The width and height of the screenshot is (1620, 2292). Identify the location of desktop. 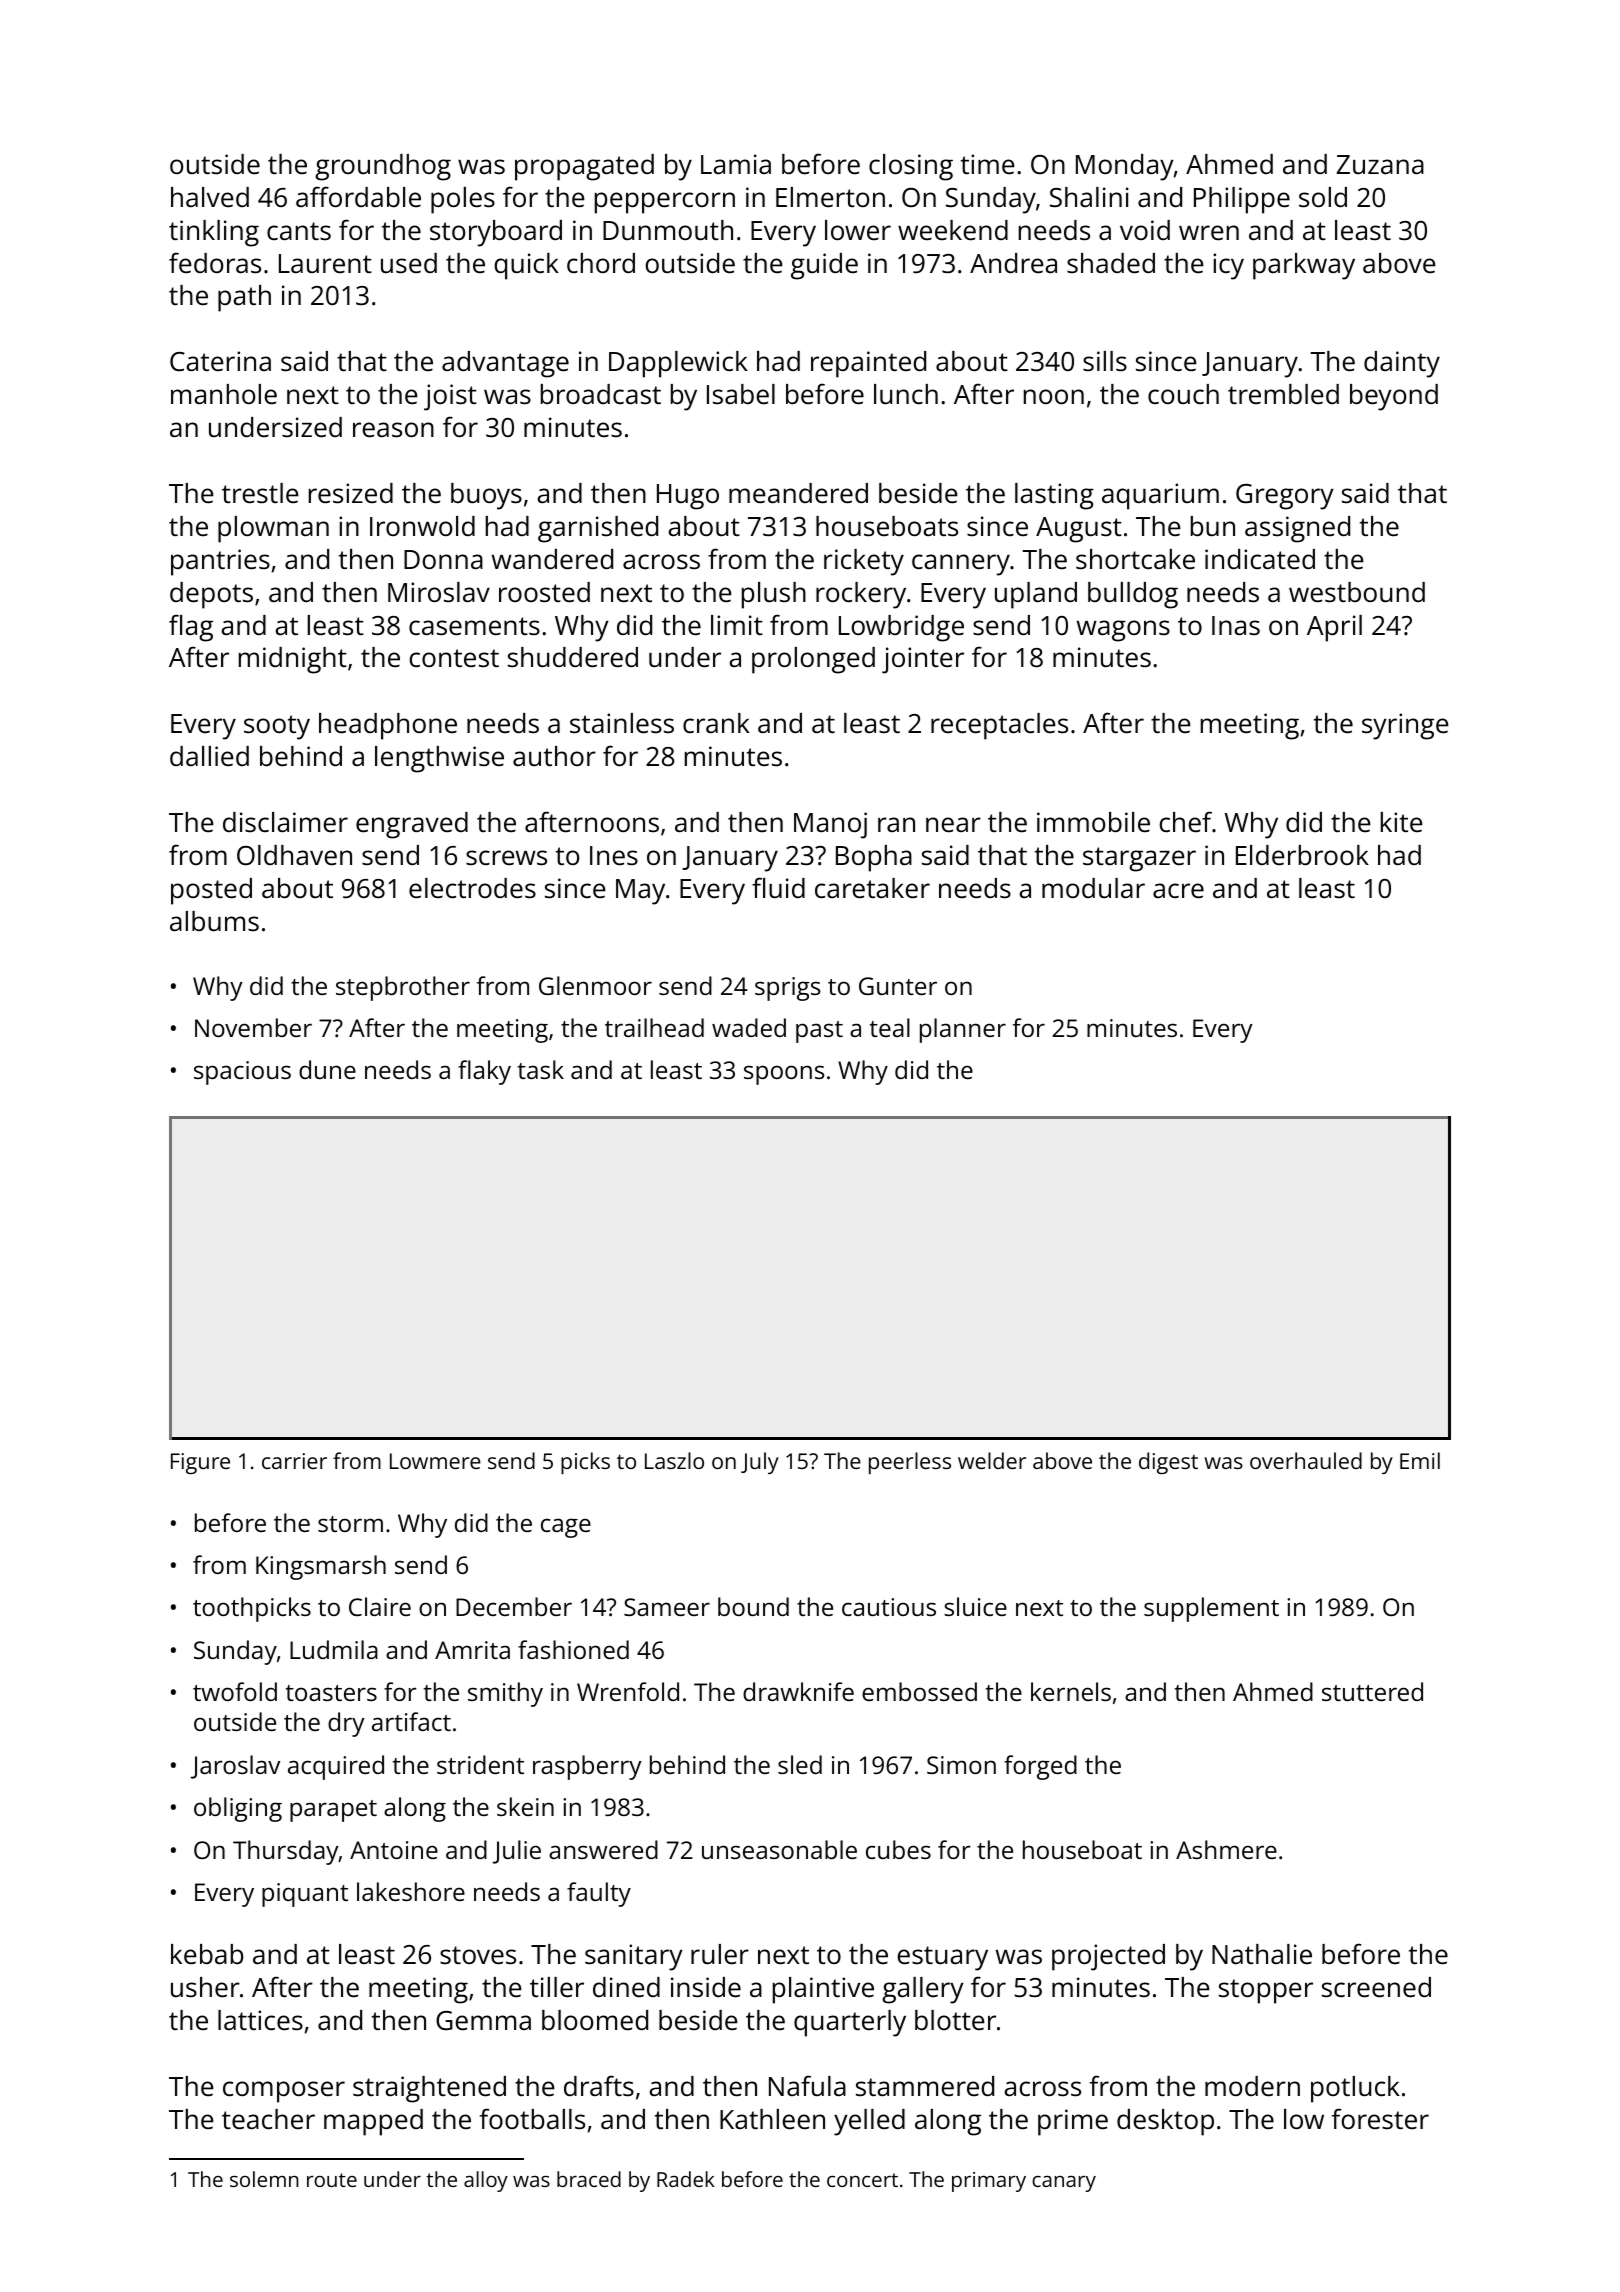
(1165, 2122).
